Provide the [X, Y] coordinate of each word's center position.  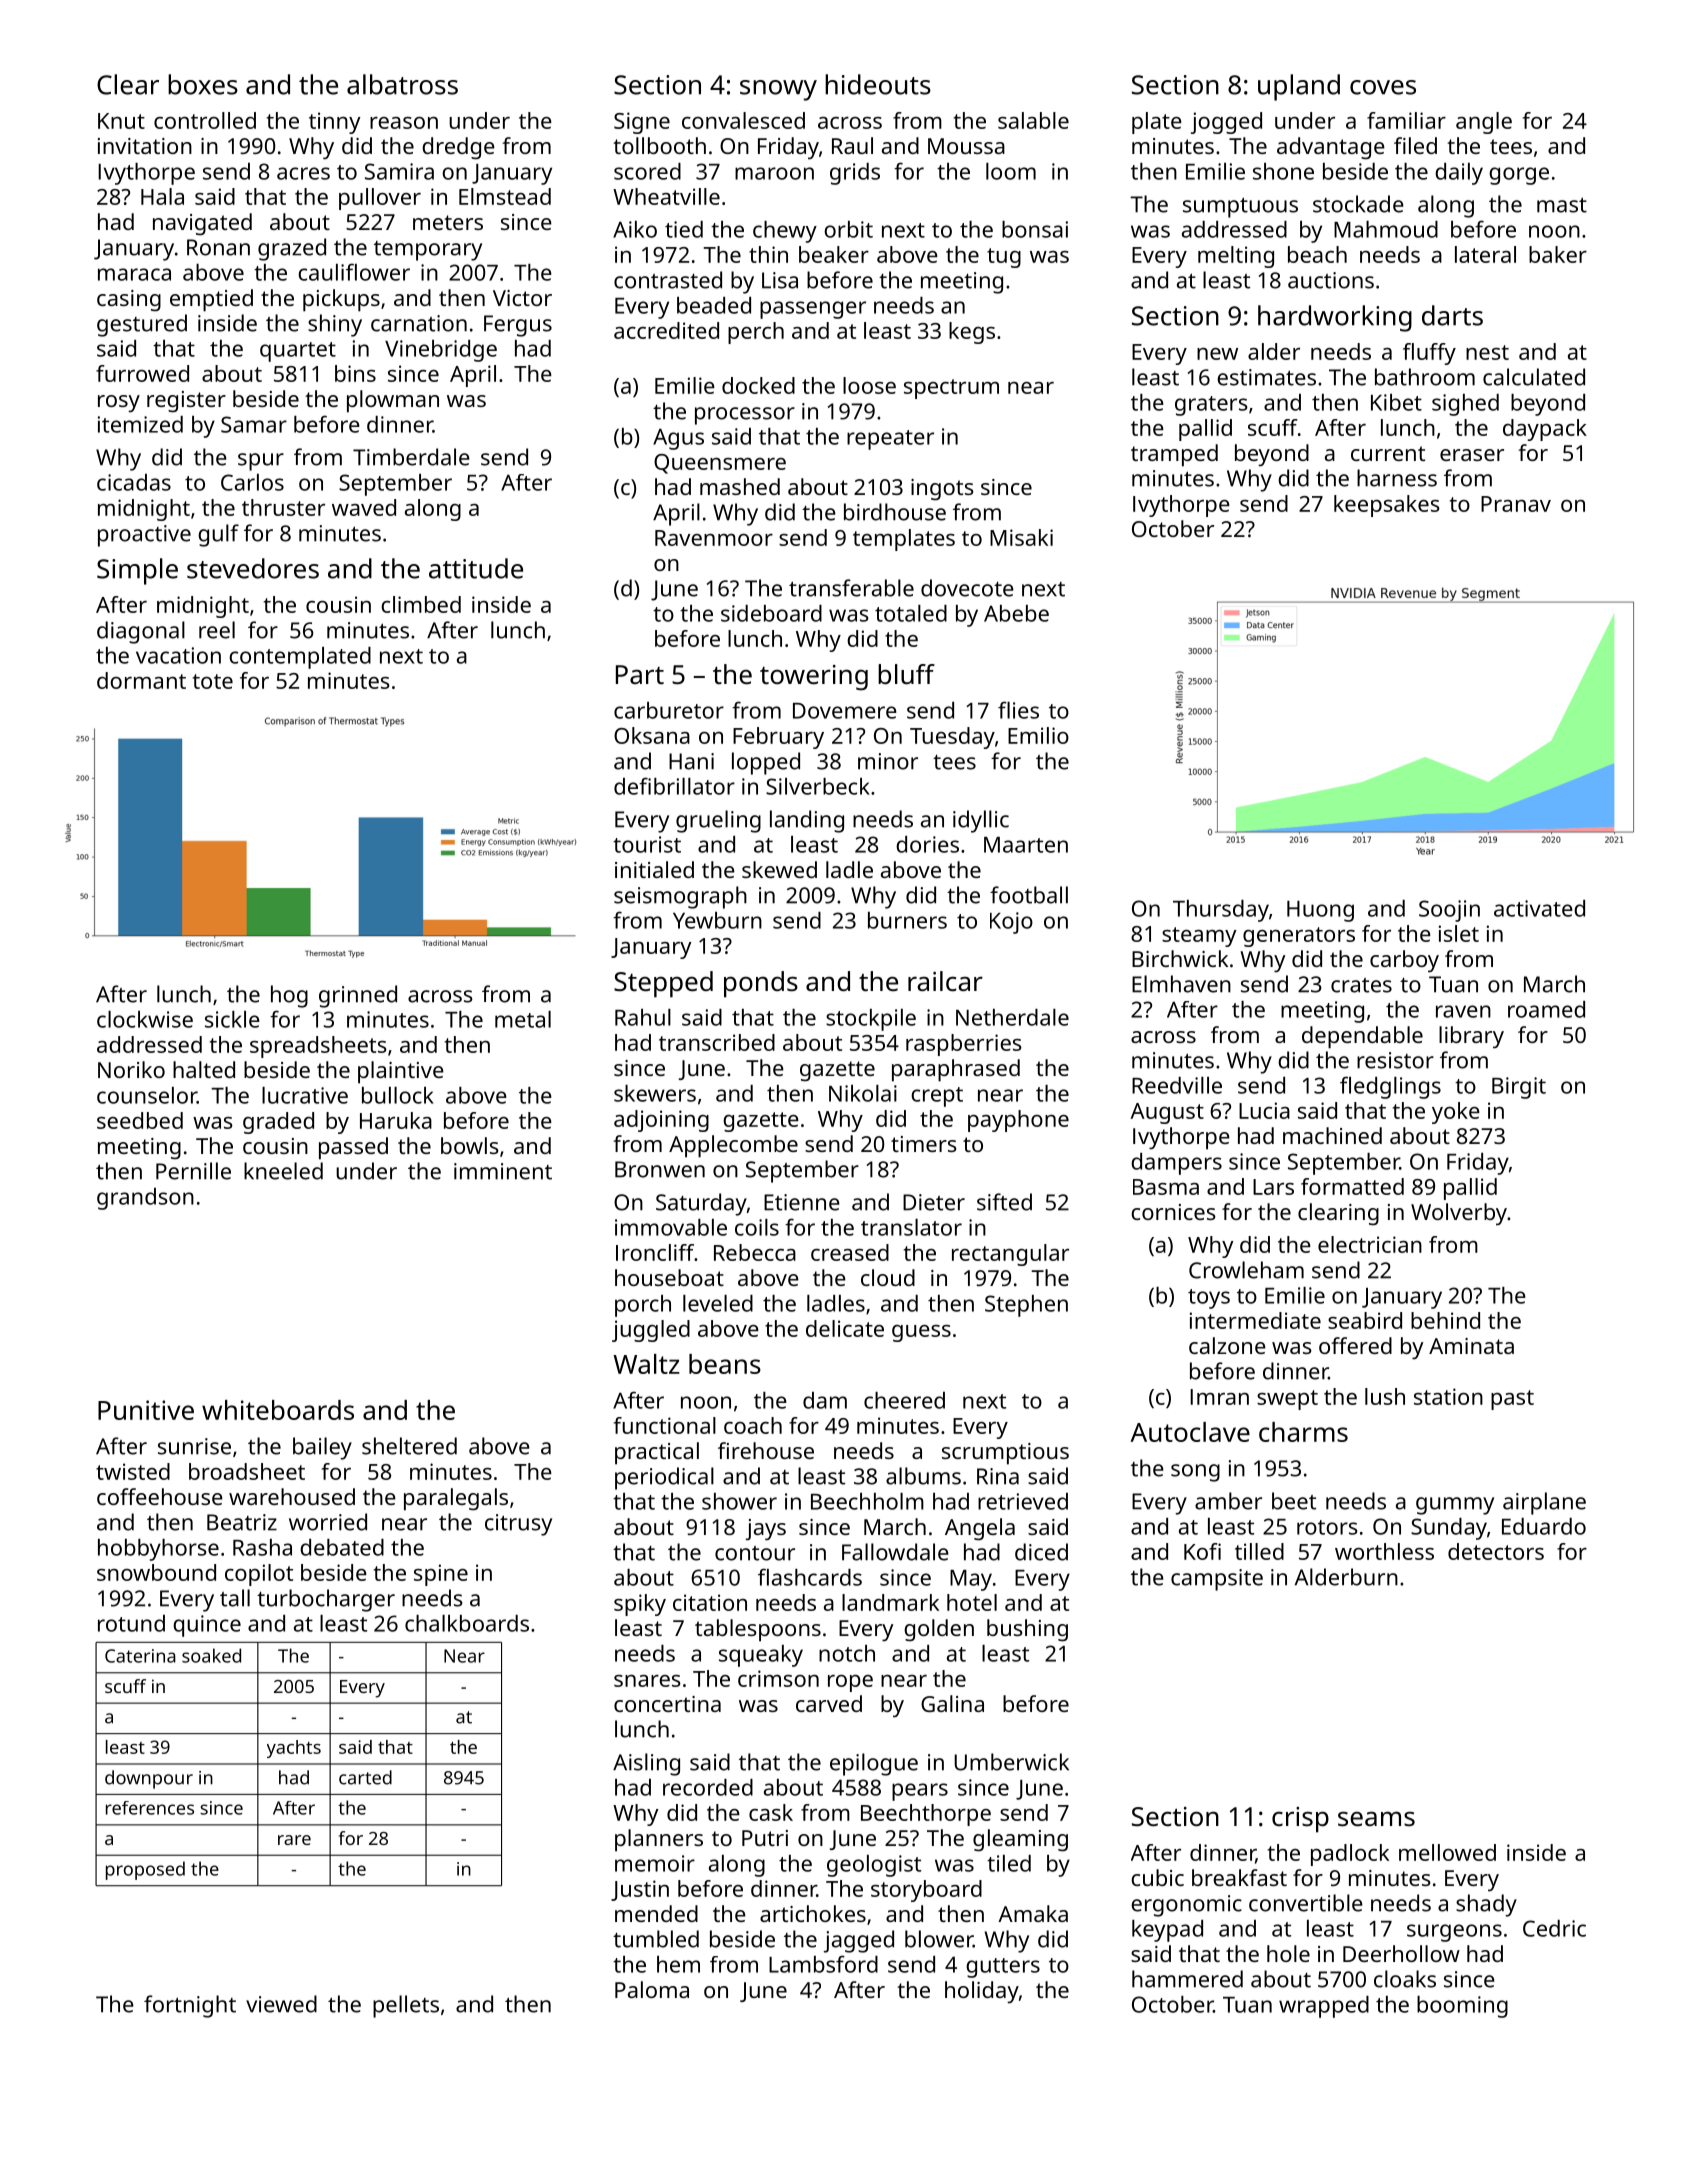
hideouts [878, 84]
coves [1383, 87]
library [1471, 1037]
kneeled [283, 1171]
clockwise [145, 1019]
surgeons [1454, 1933]
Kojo [1011, 923]
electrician [1370, 1244]
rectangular [1010, 1255]
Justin [640, 1890]
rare [294, 1840]
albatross [402, 84]
